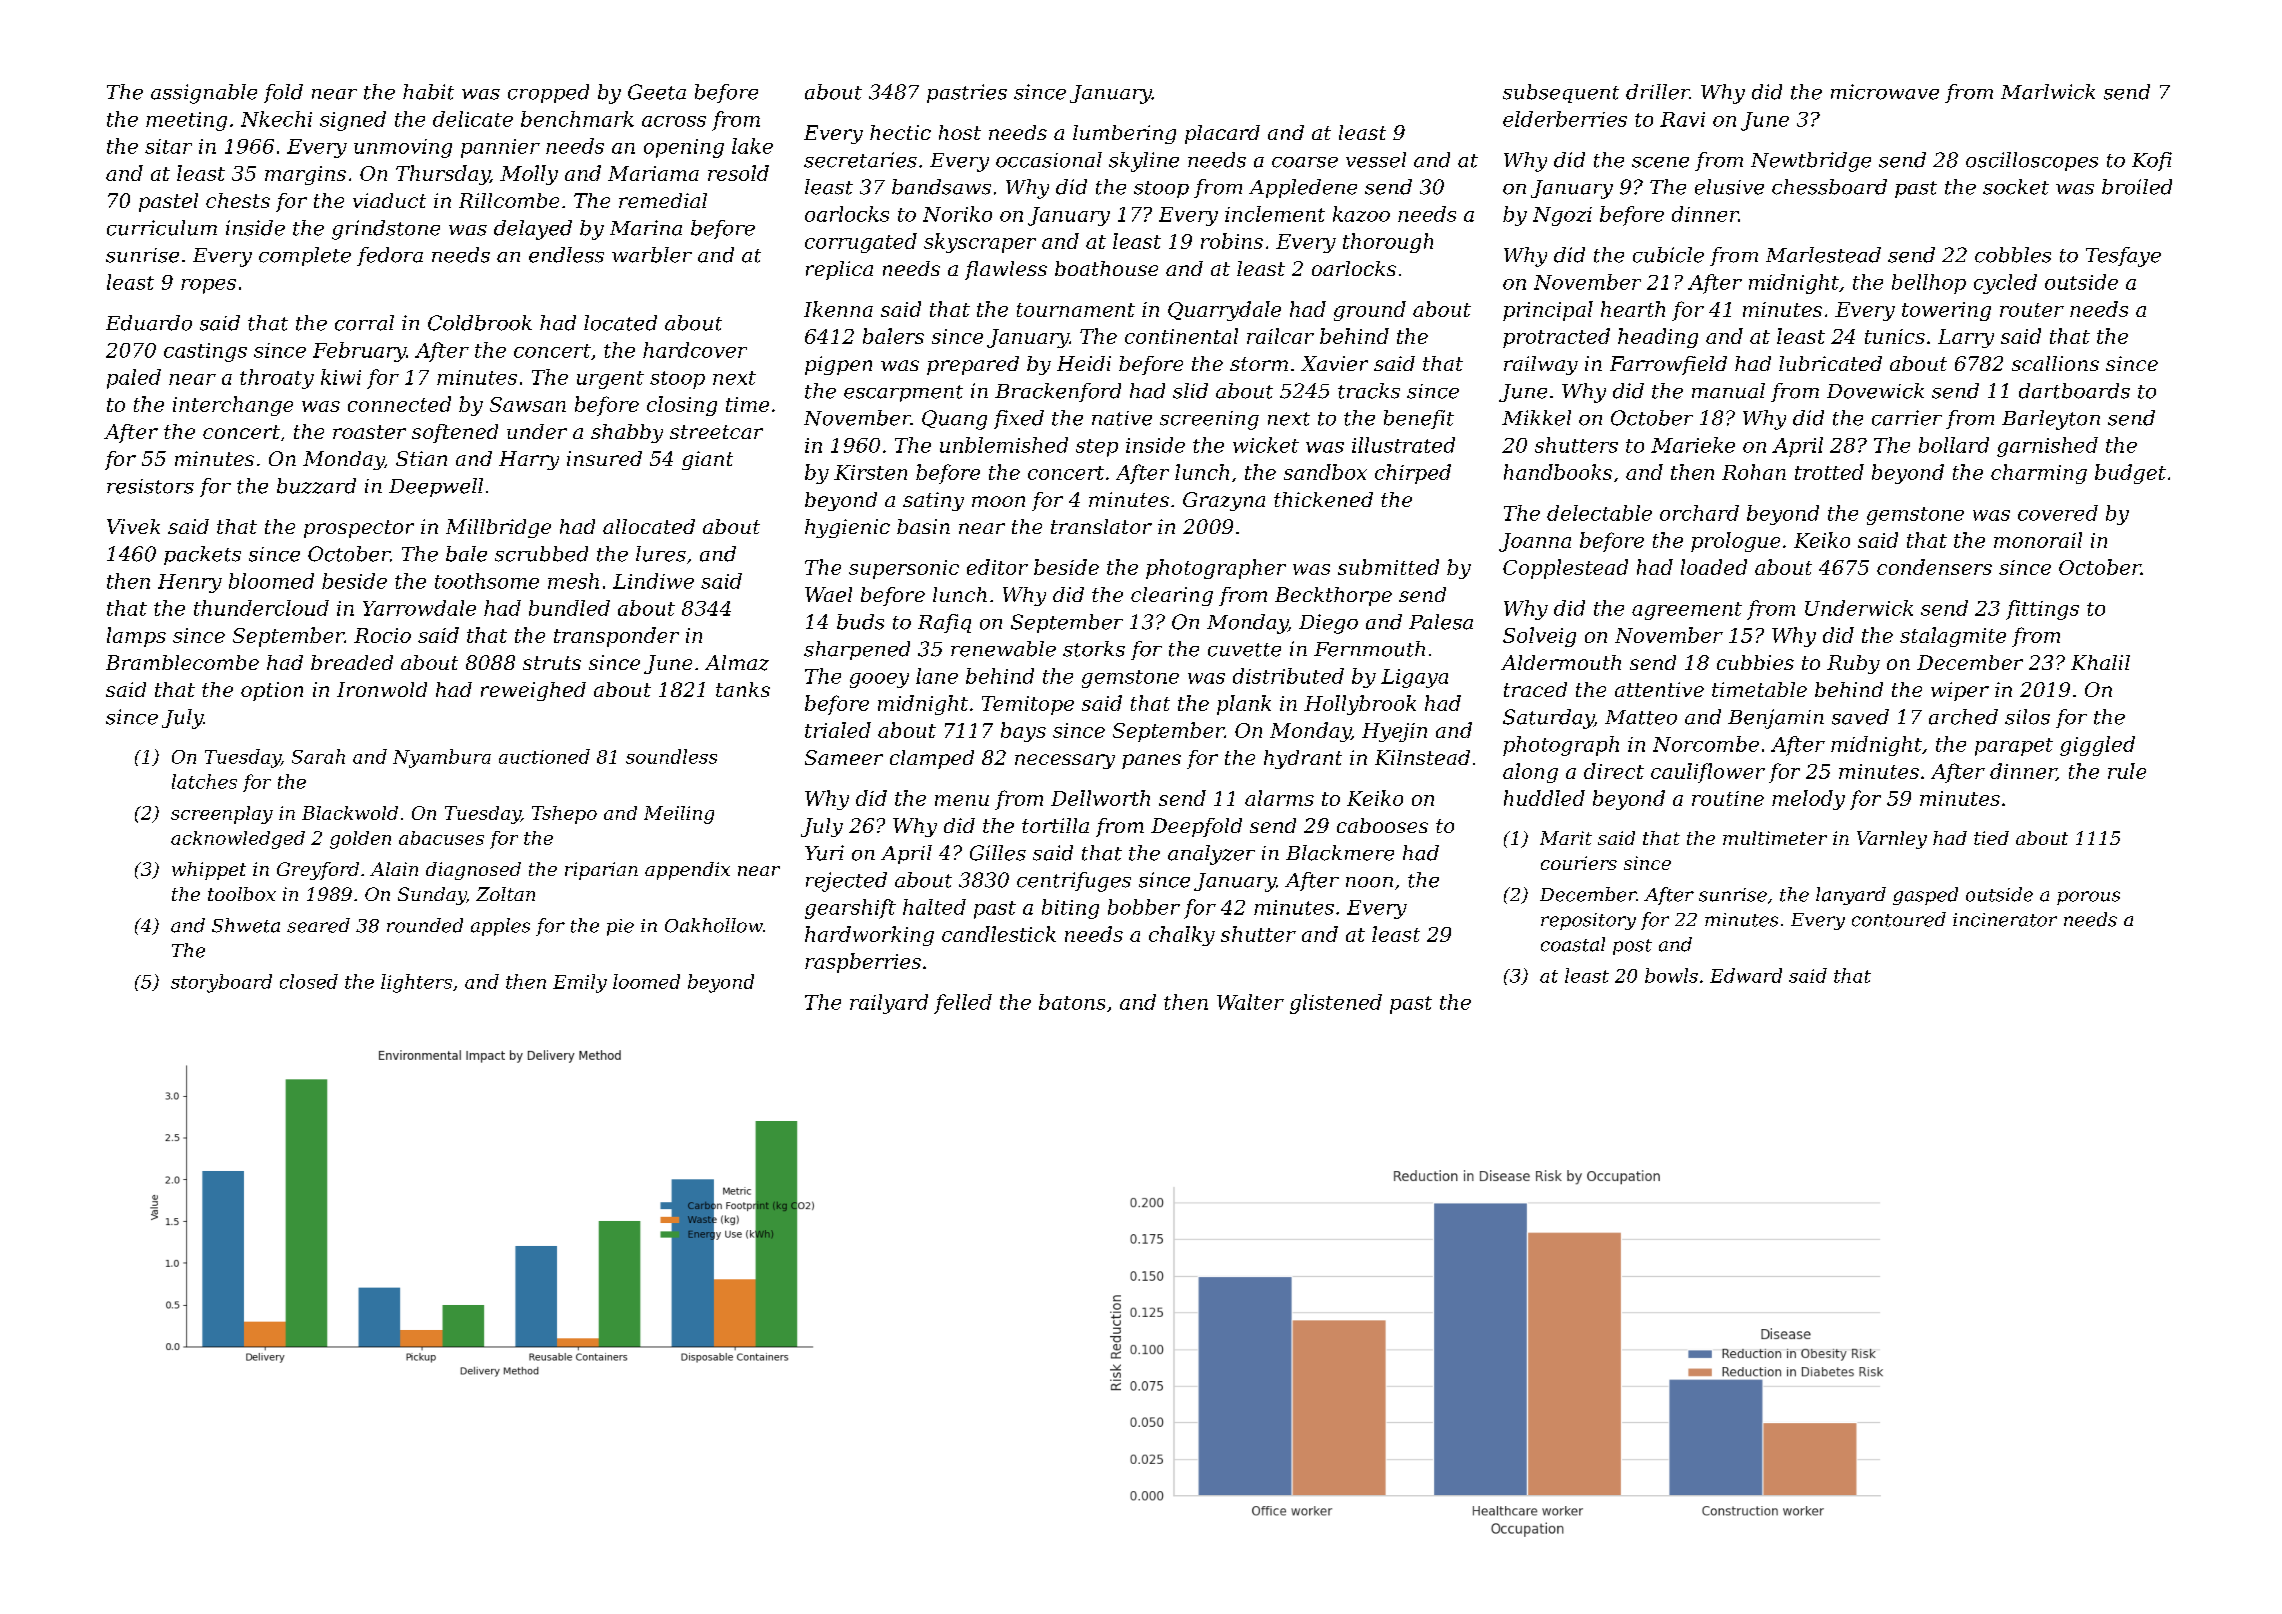  What do you see at coordinates (933, 501) in the document?
I see `satiny` at bounding box center [933, 501].
